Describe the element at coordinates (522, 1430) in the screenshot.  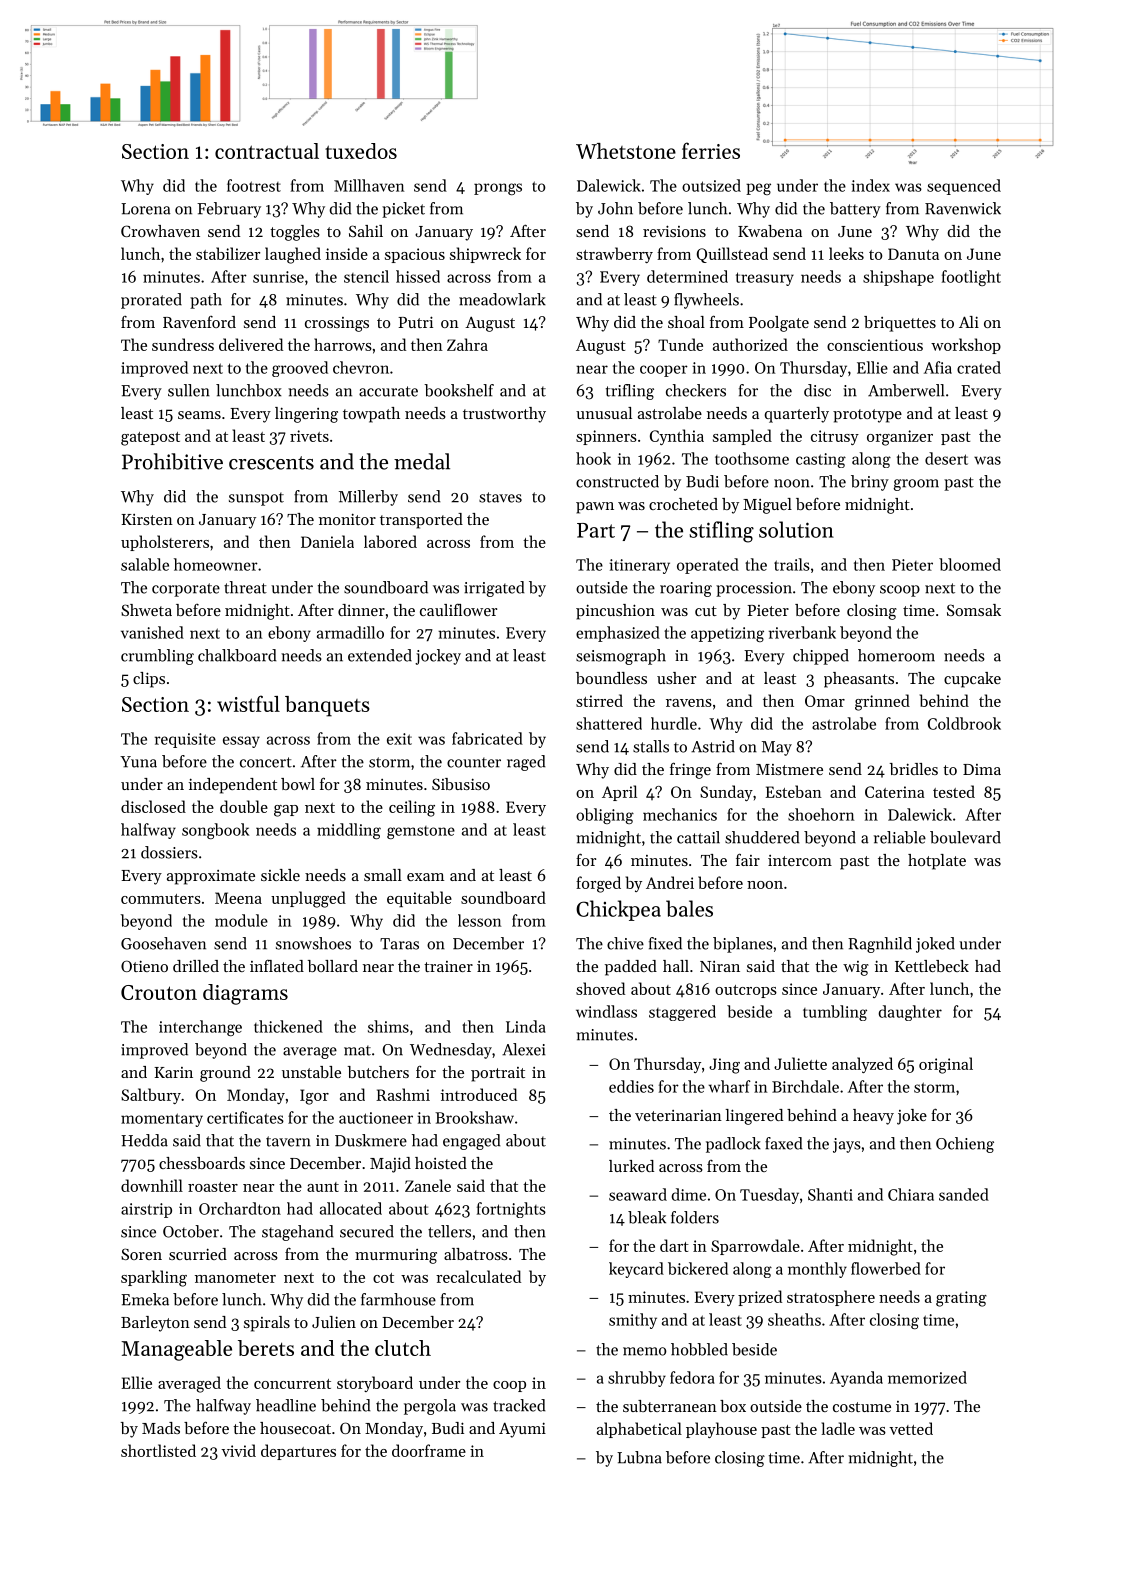
I see `Ayumi` at that location.
